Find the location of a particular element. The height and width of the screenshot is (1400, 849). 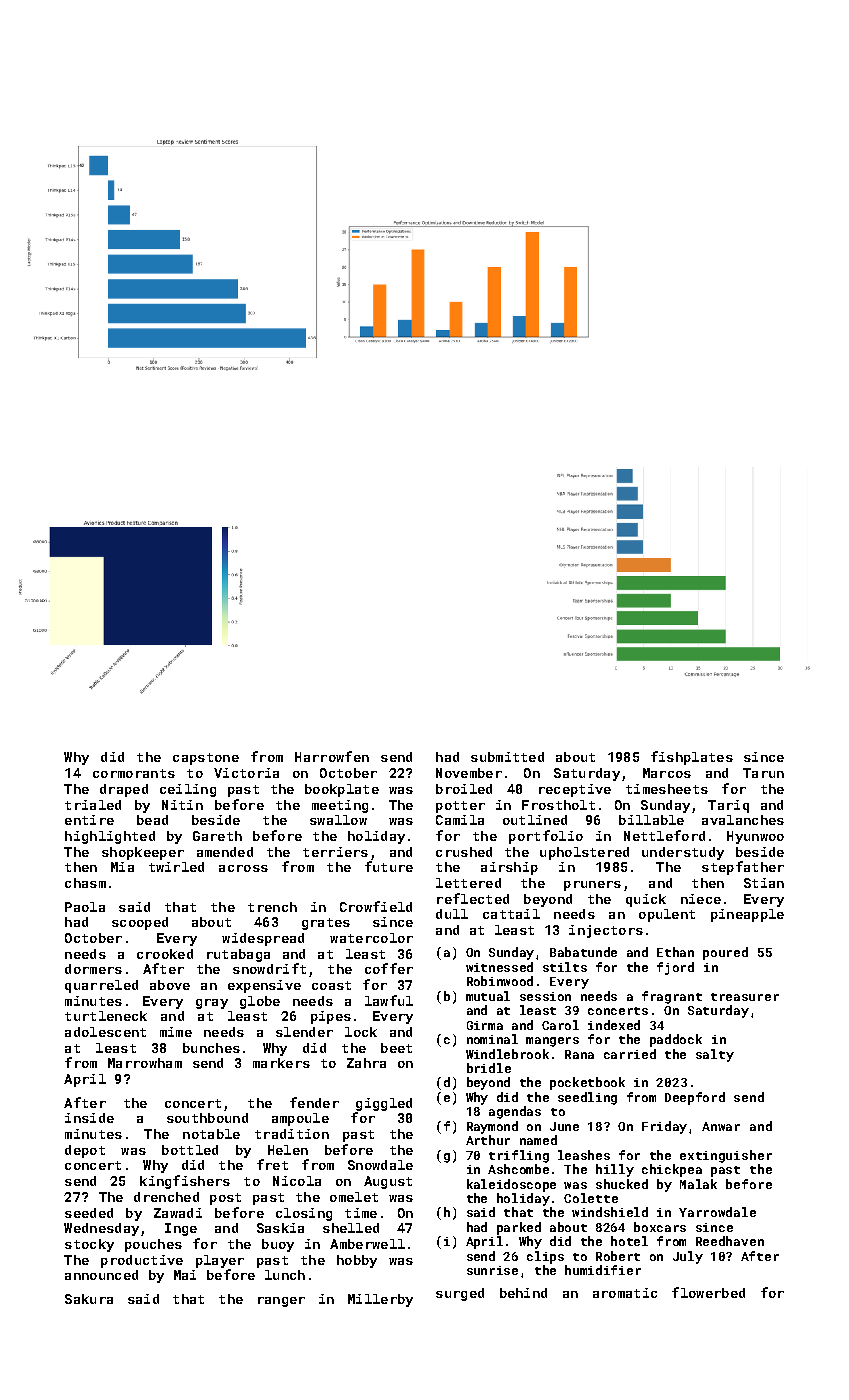

Tarun is located at coordinates (763, 773).
